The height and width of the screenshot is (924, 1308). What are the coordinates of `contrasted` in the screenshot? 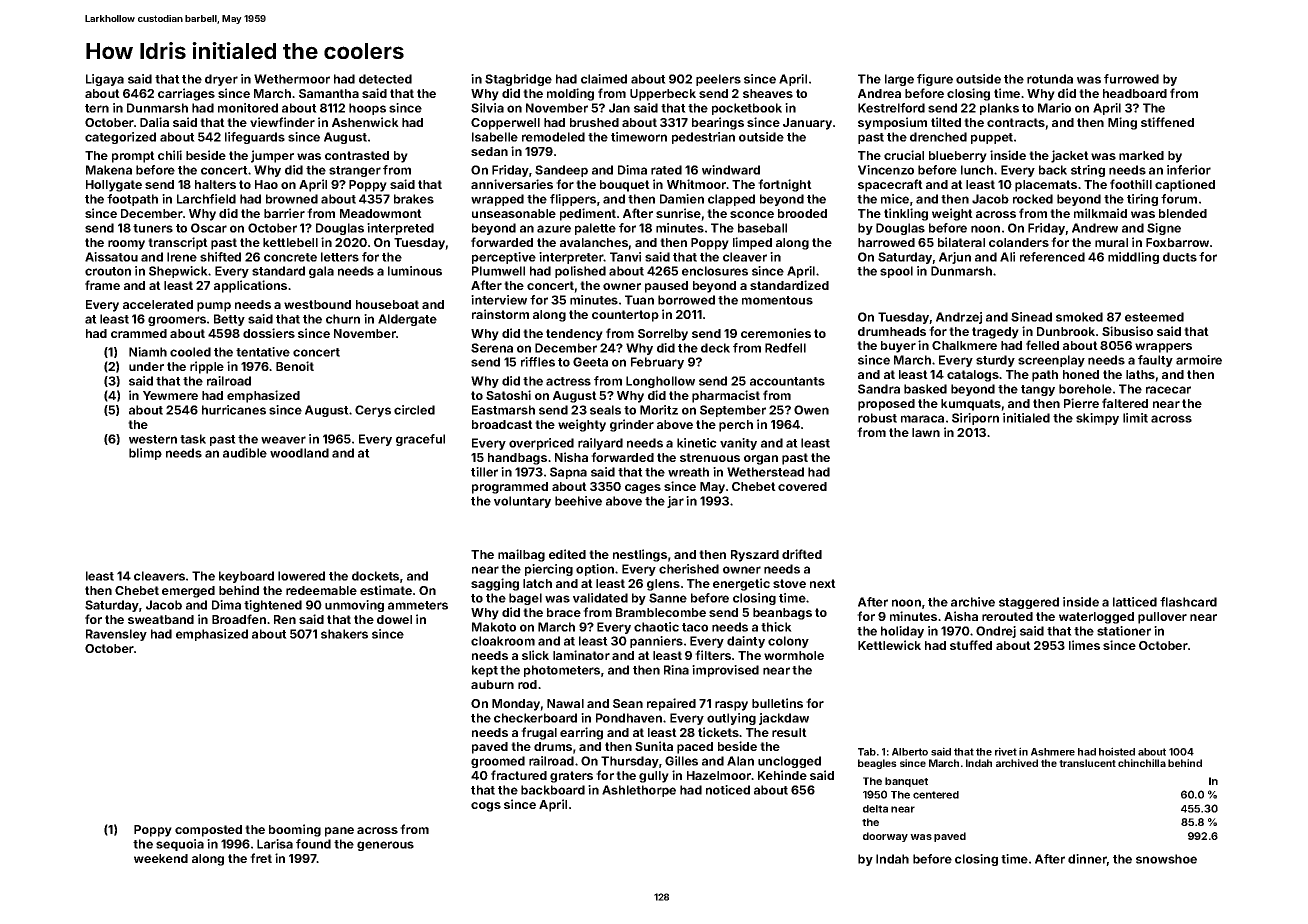 It's located at (357, 155).
